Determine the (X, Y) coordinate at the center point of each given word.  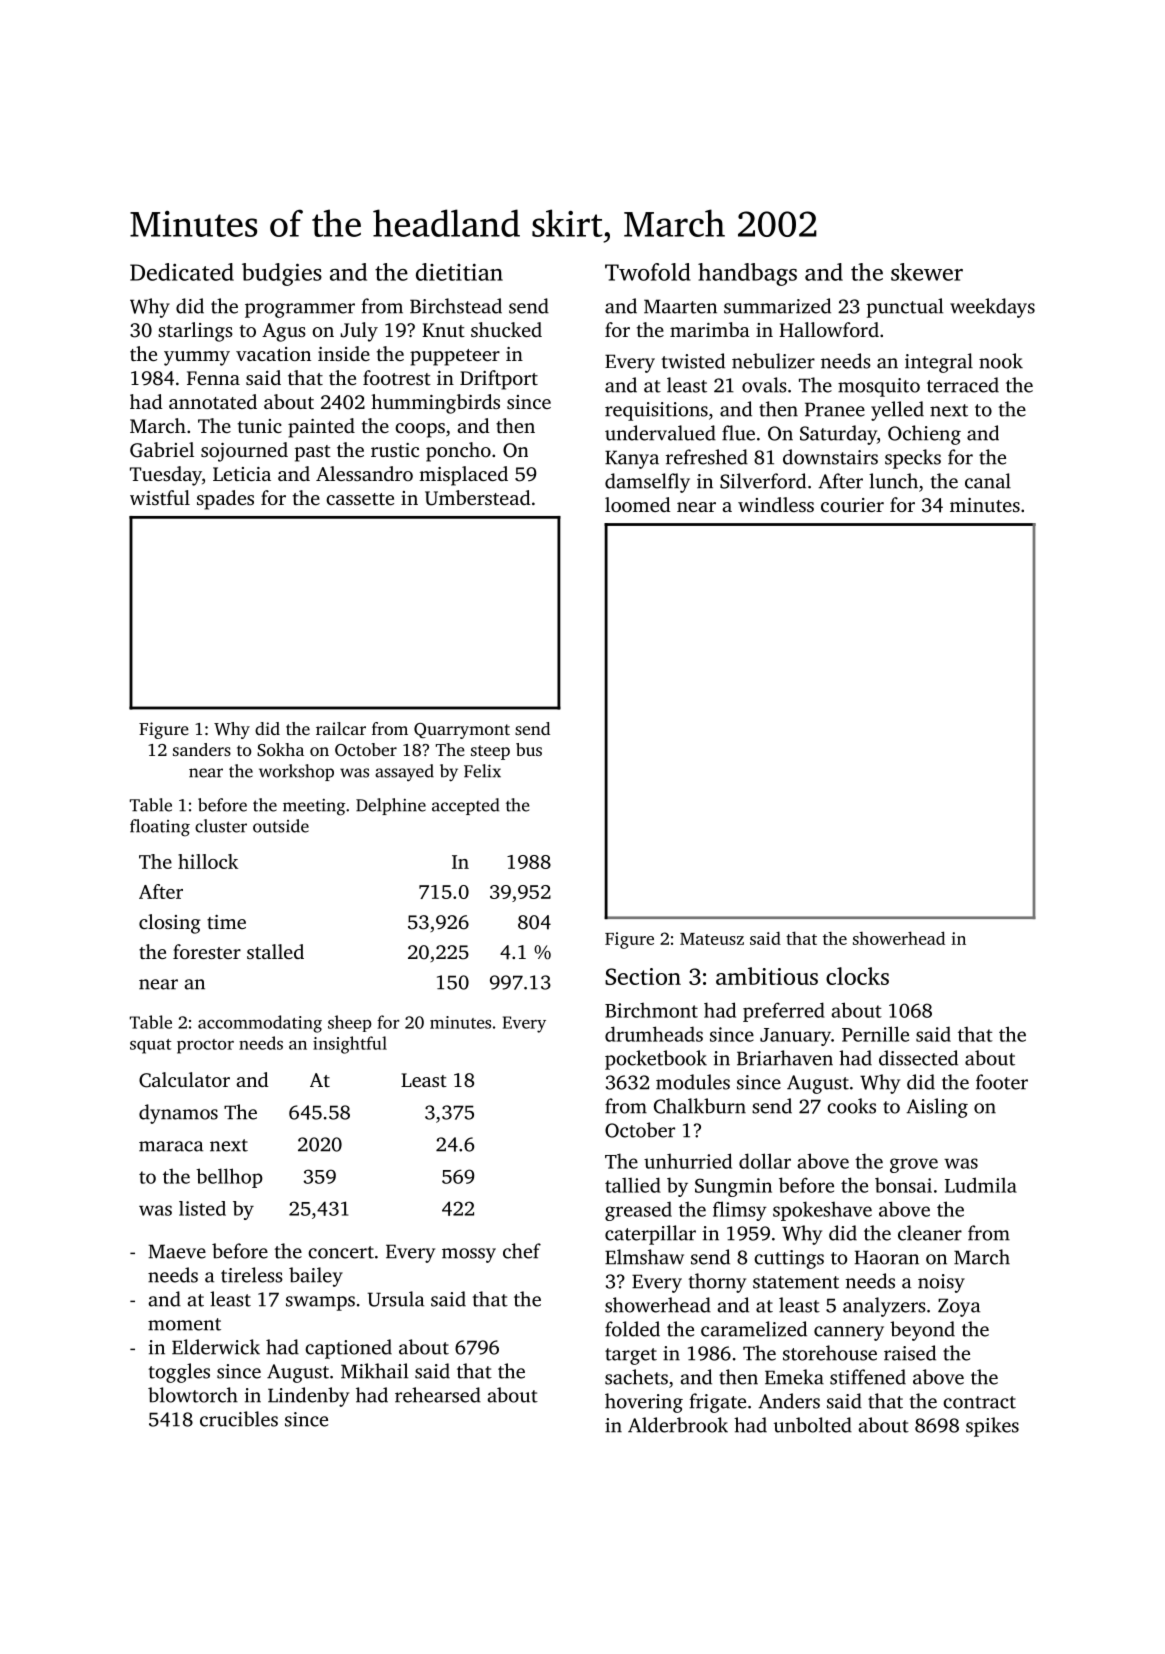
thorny (717, 1283)
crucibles (239, 1419)
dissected (918, 1058)
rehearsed (438, 1395)
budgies (282, 274)
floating (160, 828)
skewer (927, 272)
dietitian (459, 272)
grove (914, 1165)
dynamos (178, 1114)
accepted (465, 806)
